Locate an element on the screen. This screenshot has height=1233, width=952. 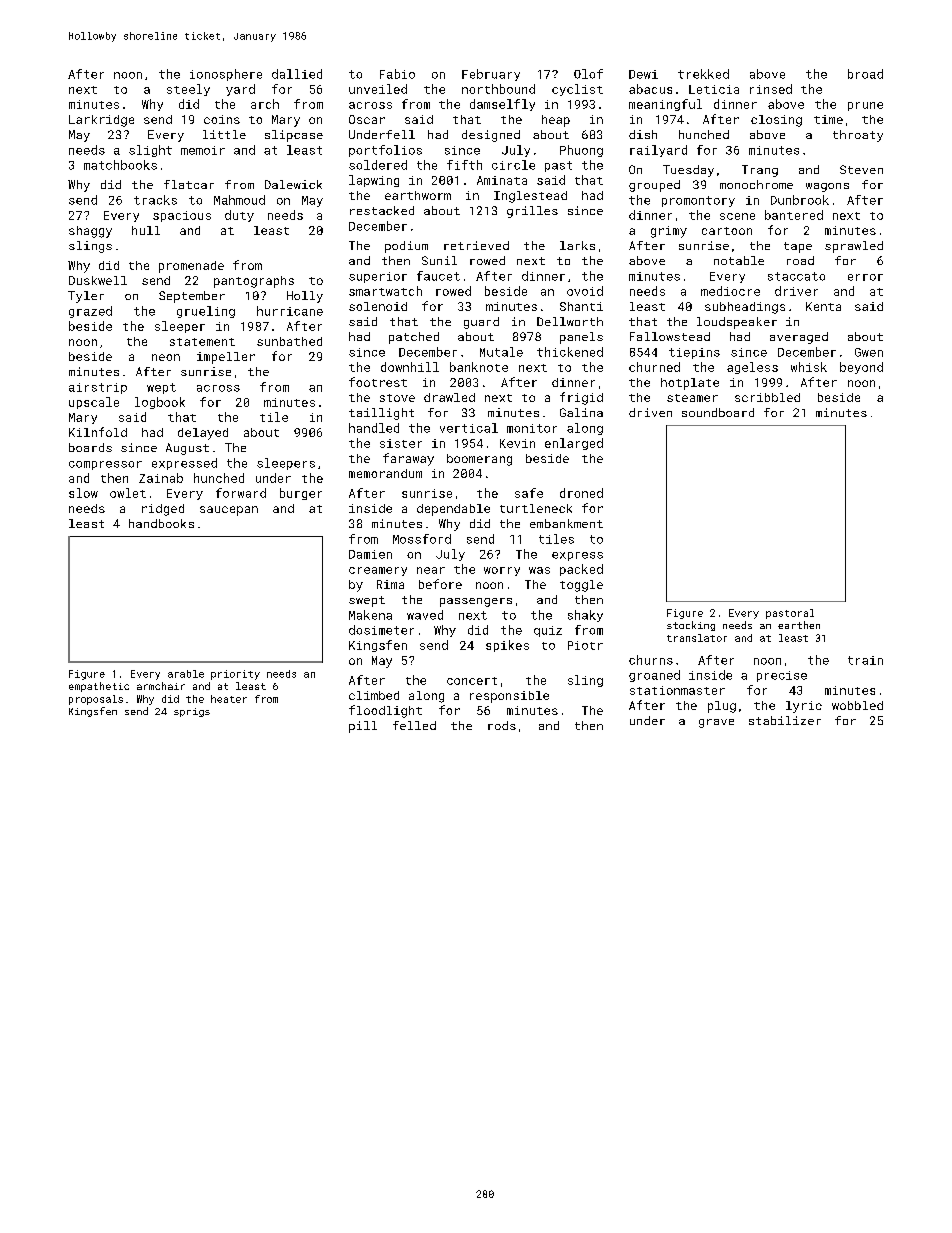
stabilizer is located at coordinates (785, 720).
